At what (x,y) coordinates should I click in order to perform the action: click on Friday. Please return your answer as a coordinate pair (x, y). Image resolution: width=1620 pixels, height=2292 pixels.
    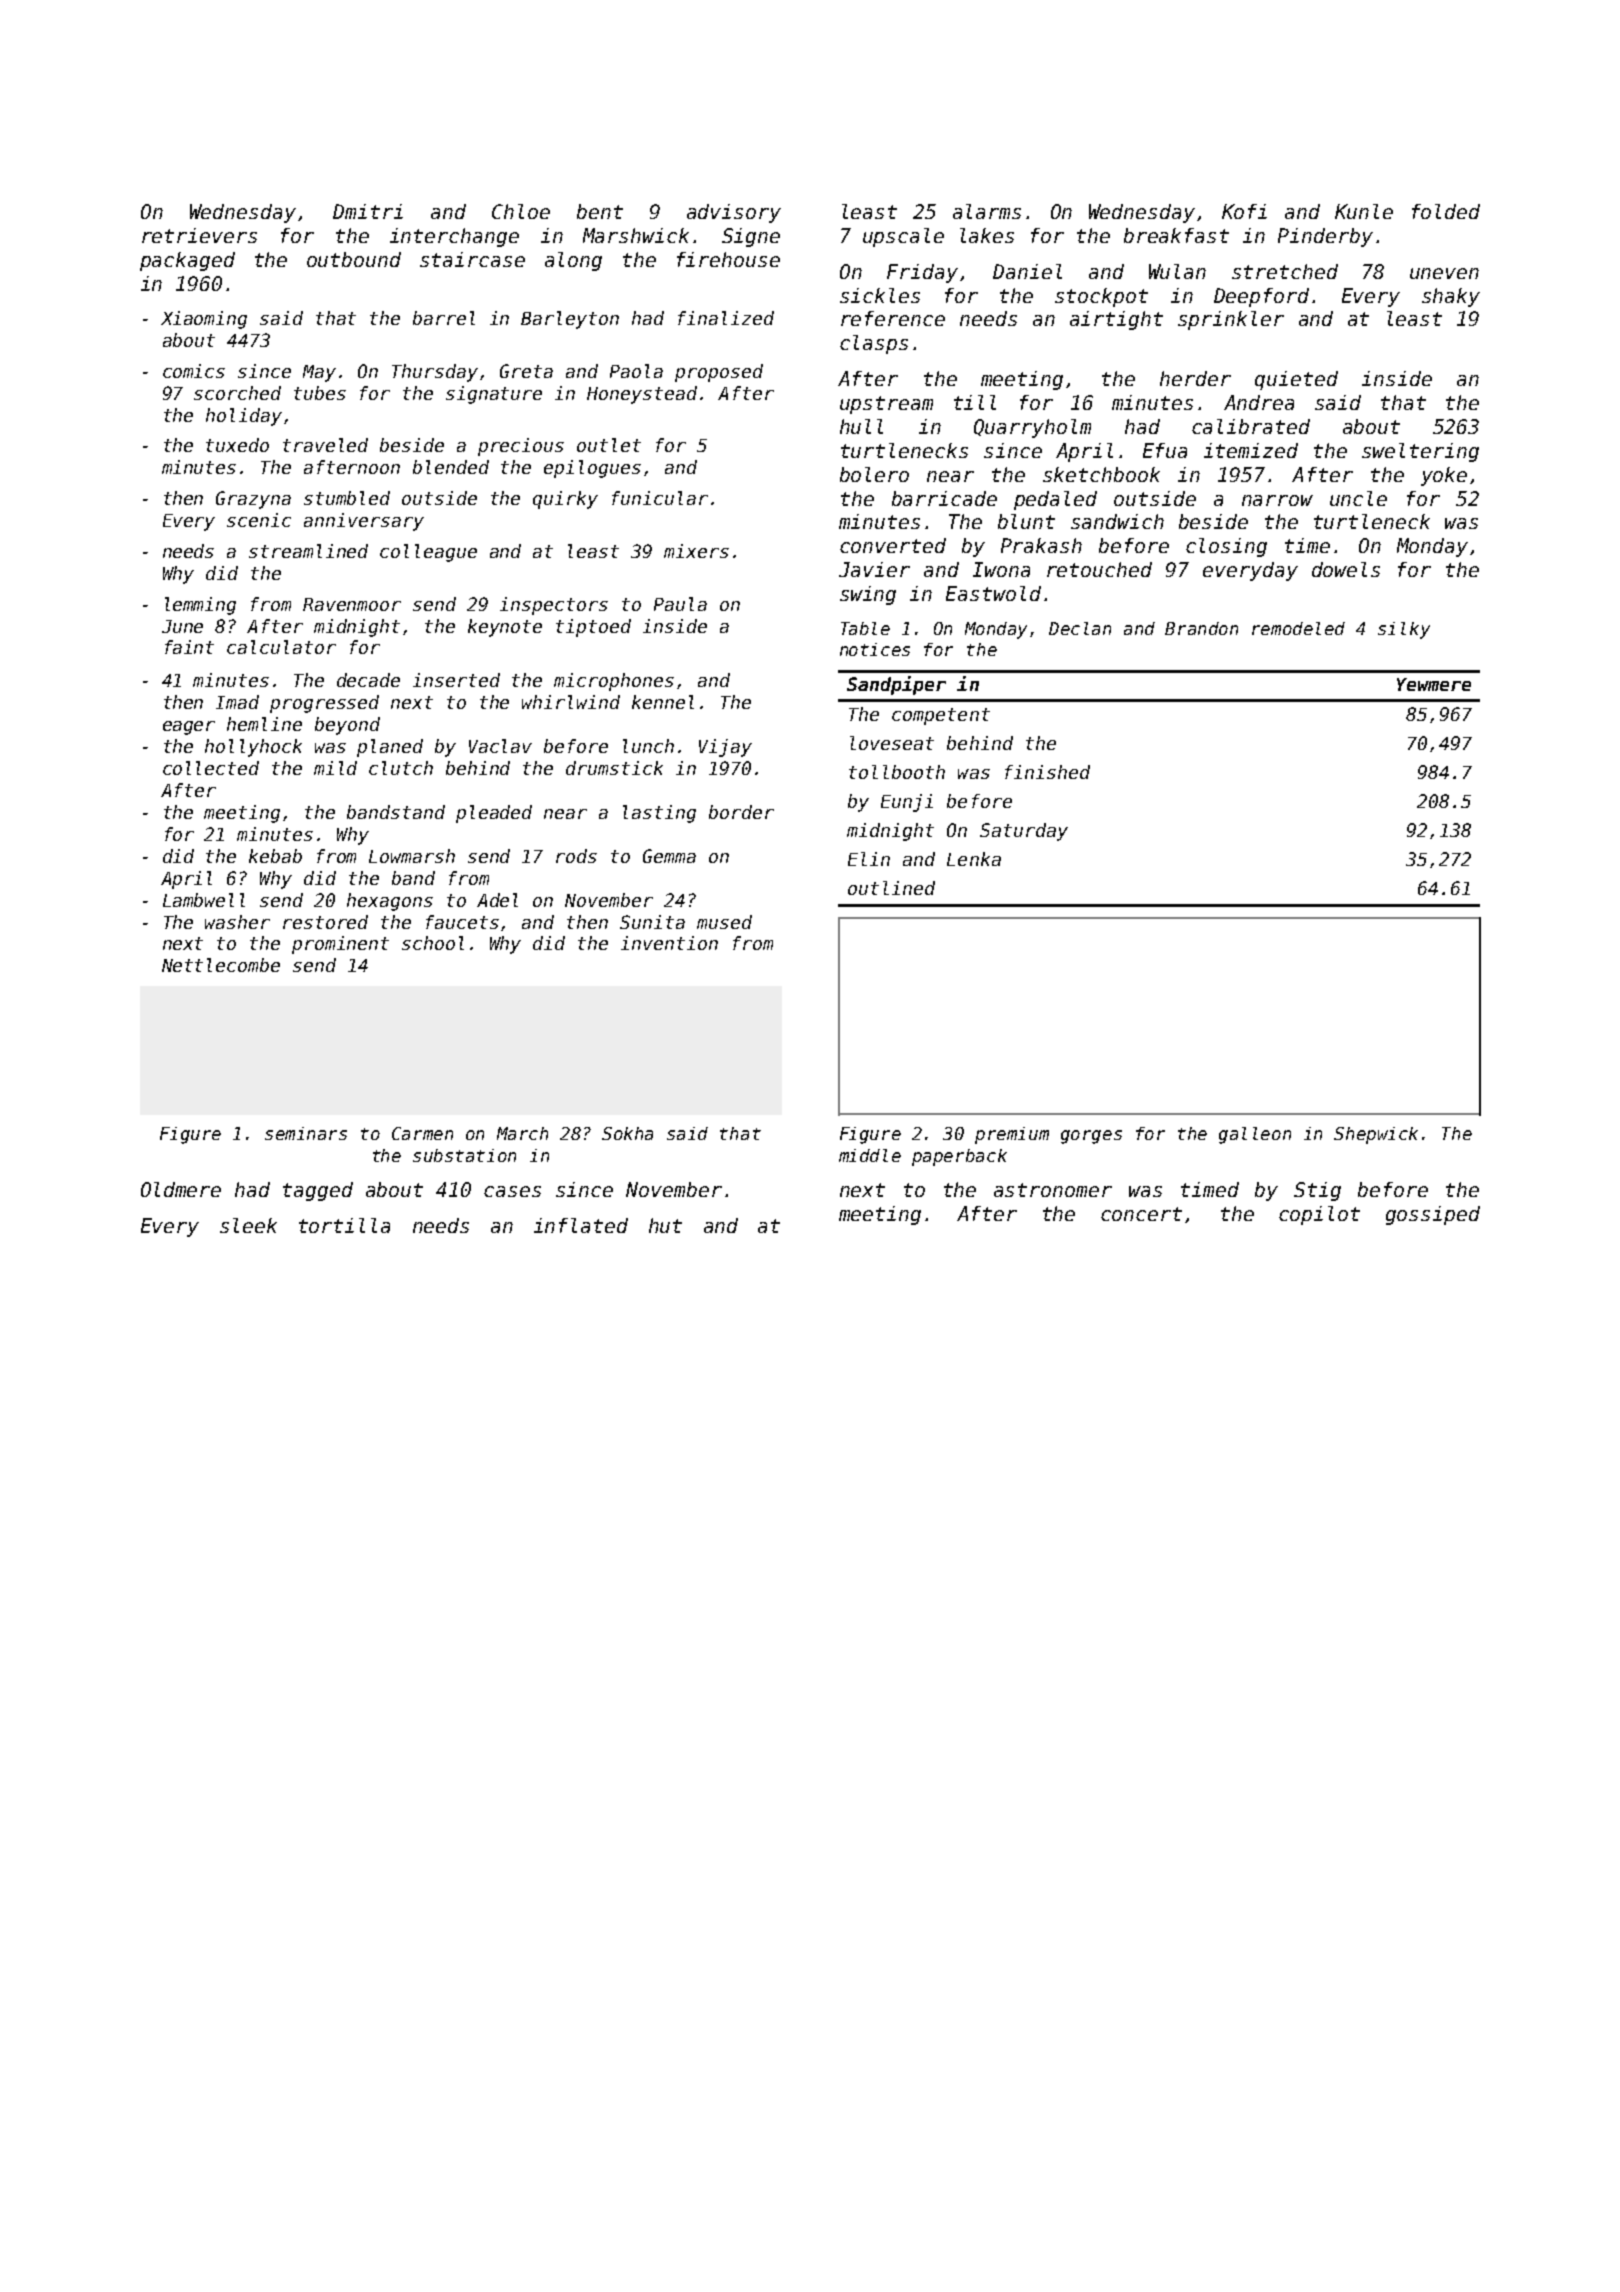
    Looking at the image, I should click on (922, 273).
